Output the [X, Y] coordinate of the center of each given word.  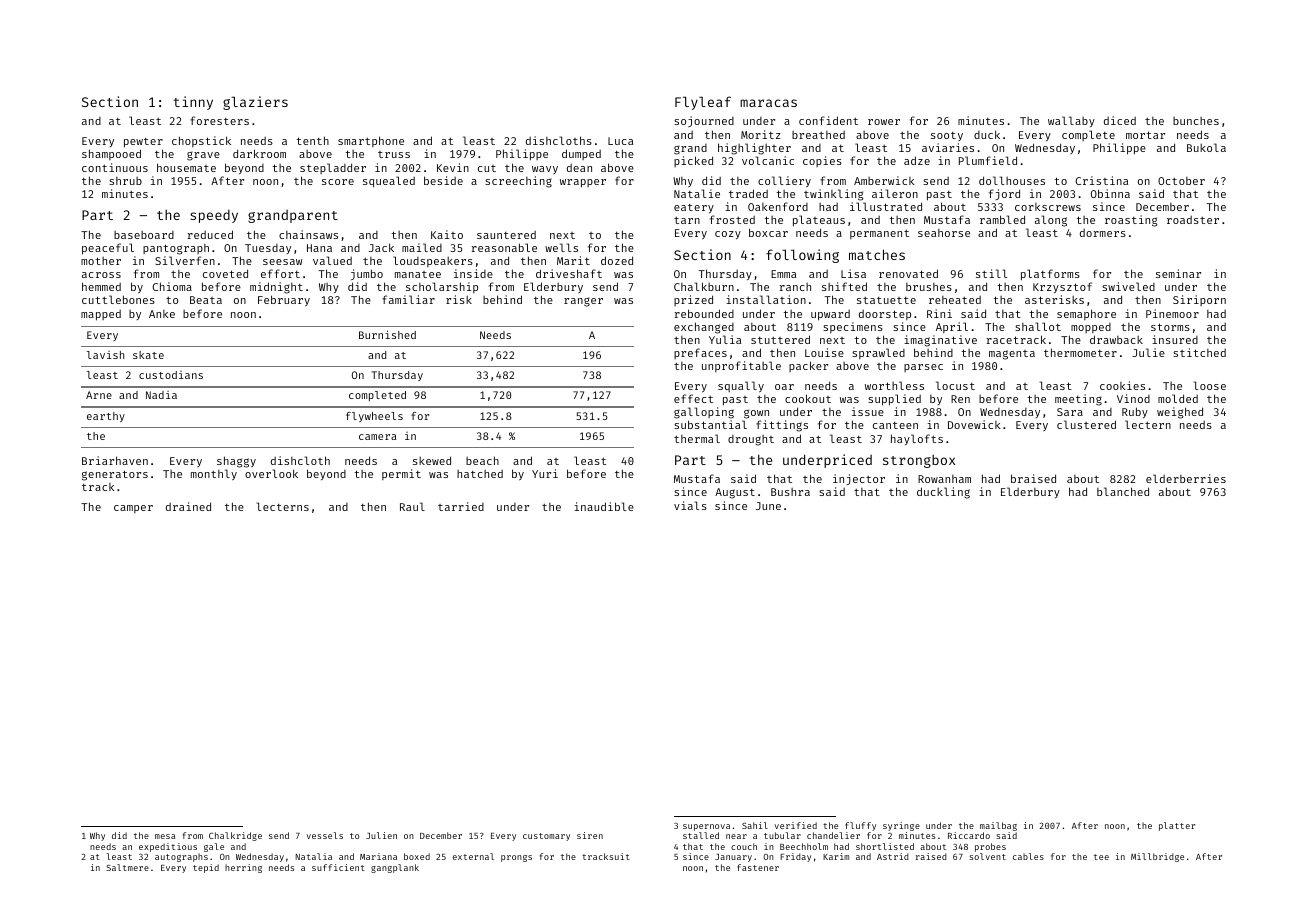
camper [133, 509]
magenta [1012, 355]
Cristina [1101, 180]
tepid [206, 868]
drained [188, 506]
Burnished [387, 334]
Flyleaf [703, 103]
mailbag [998, 826]
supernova [706, 827]
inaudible [604, 506]
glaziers [255, 103]
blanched [1123, 491]
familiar [408, 299]
